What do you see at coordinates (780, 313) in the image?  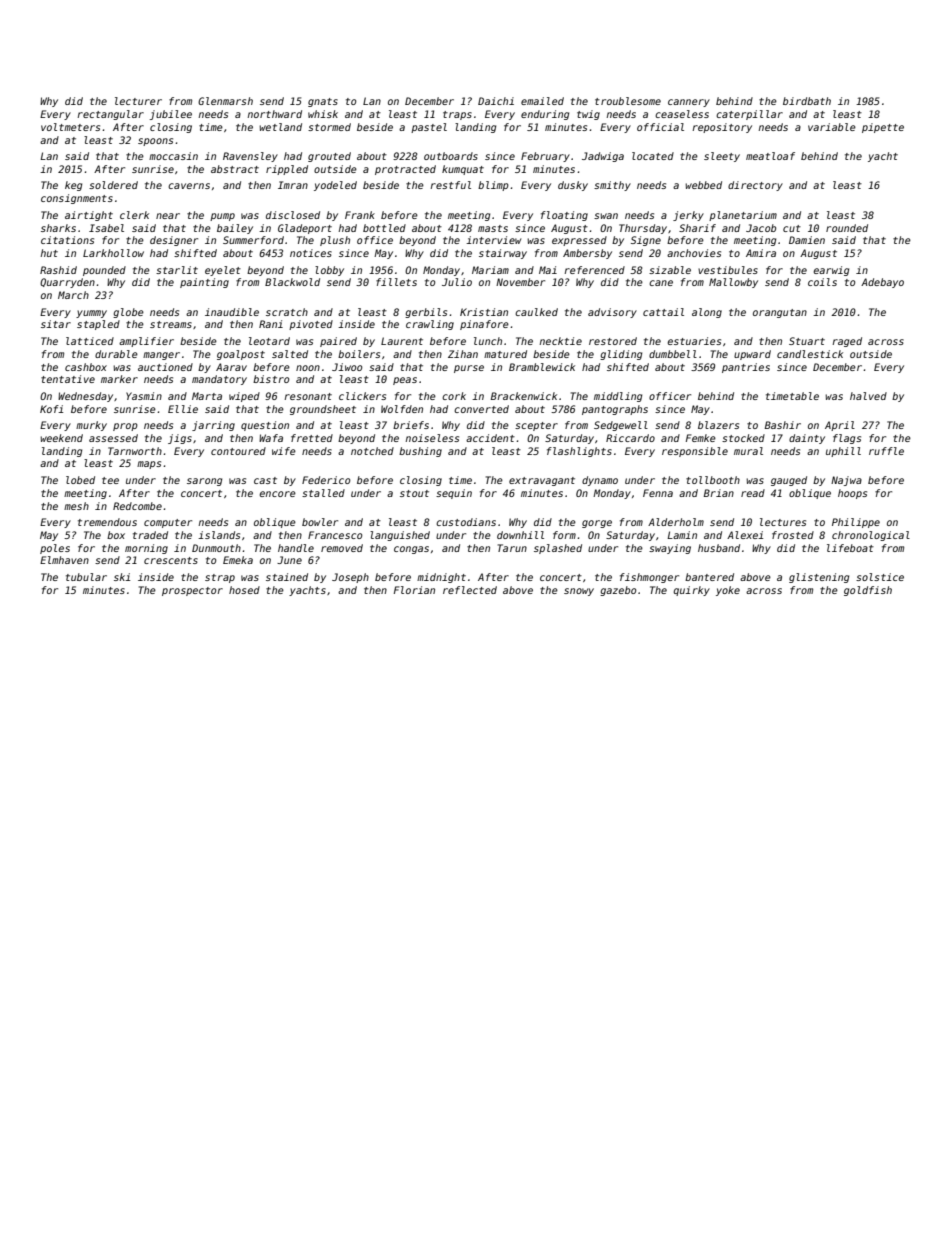 I see `orangutan` at bounding box center [780, 313].
